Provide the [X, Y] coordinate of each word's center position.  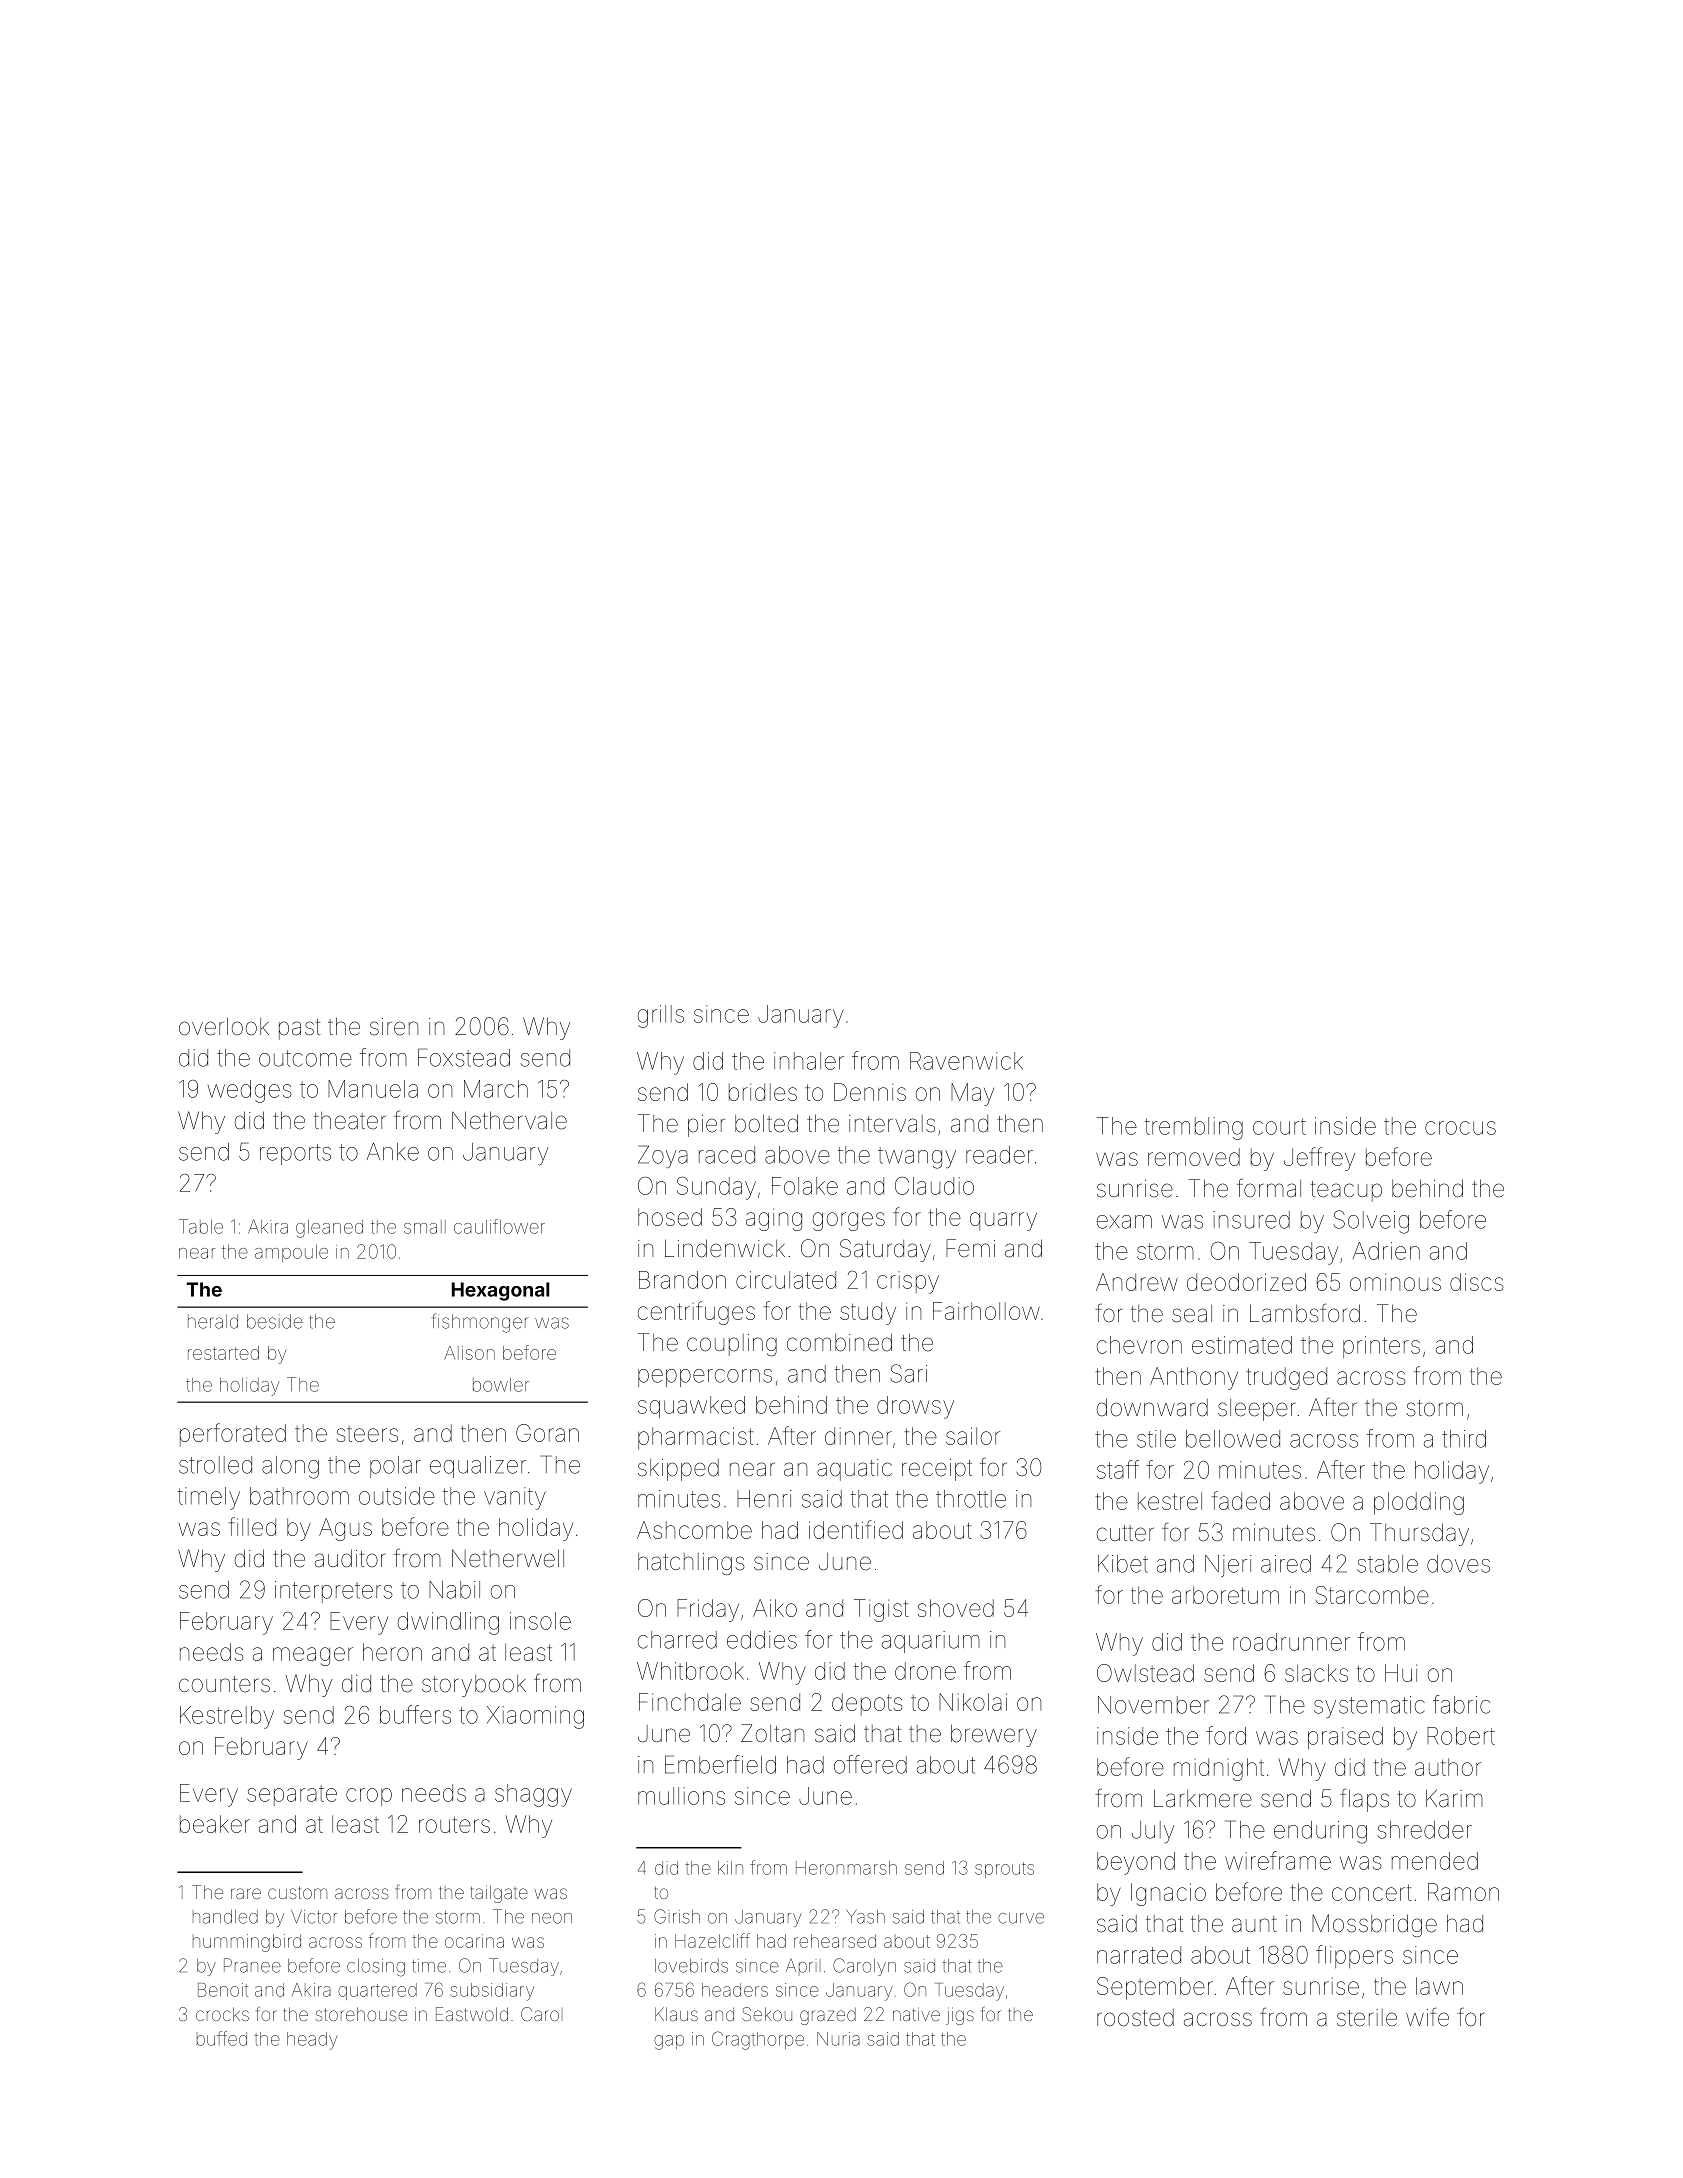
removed [1194, 1157]
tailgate [499, 1894]
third [1464, 1439]
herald [213, 1321]
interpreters [334, 1592]
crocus [1460, 1128]
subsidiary [492, 1992]
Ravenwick [966, 1061]
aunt [1254, 1924]
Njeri [1228, 1566]
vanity [515, 1498]
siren [394, 1027]
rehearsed [835, 1941]
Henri [764, 1499]
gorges [849, 1221]
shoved [956, 1608]
